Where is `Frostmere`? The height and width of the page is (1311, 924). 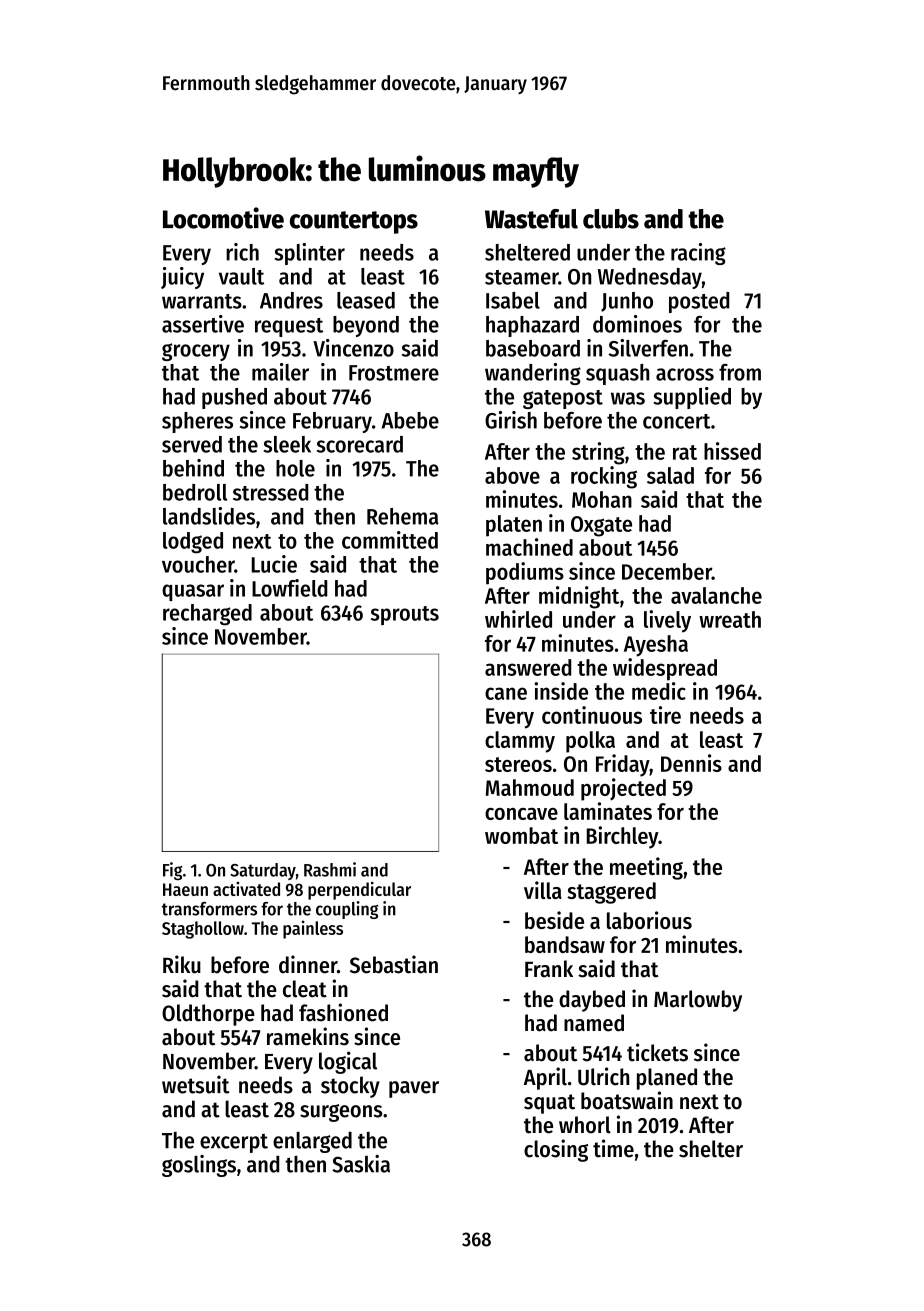 Frostmere is located at coordinates (394, 373).
